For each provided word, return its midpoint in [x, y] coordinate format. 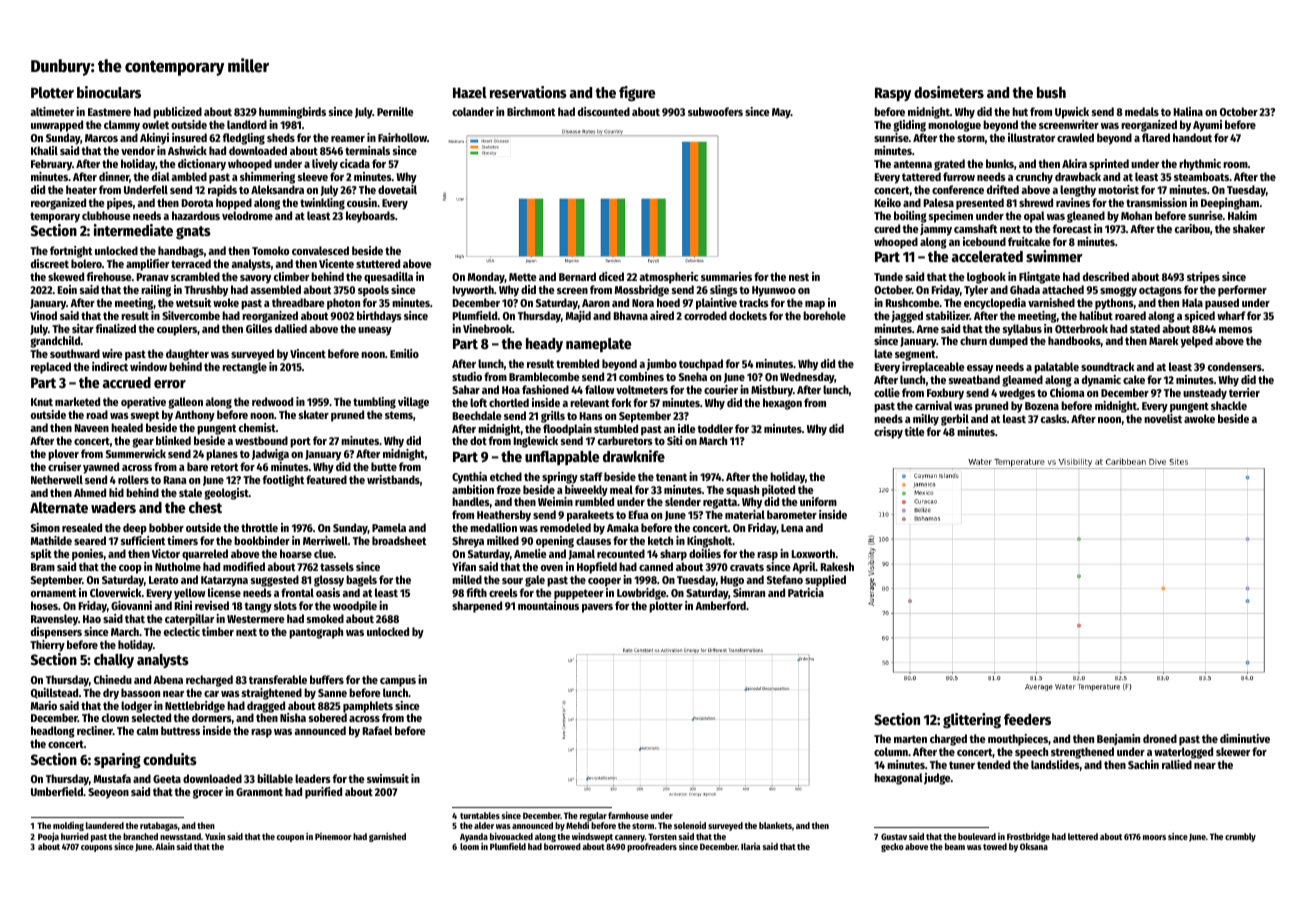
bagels [361, 581]
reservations [528, 92]
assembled [275, 289]
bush [1051, 92]
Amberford [720, 605]
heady [544, 345]
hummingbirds [292, 113]
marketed [77, 401]
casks [1054, 418]
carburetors [625, 440]
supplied [825, 581]
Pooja [48, 837]
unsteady [1205, 394]
